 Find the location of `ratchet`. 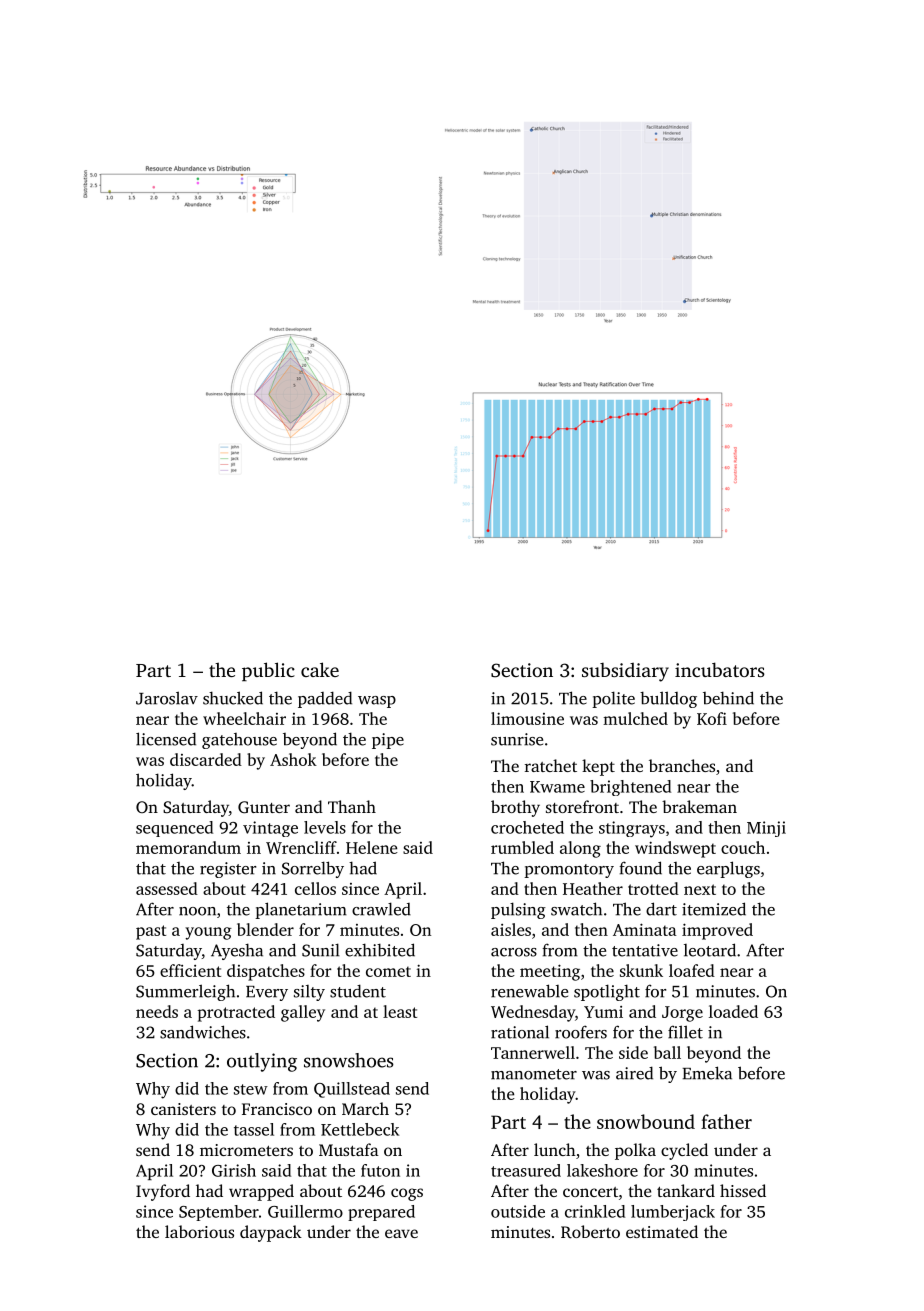

ratchet is located at coordinates (551, 765).
